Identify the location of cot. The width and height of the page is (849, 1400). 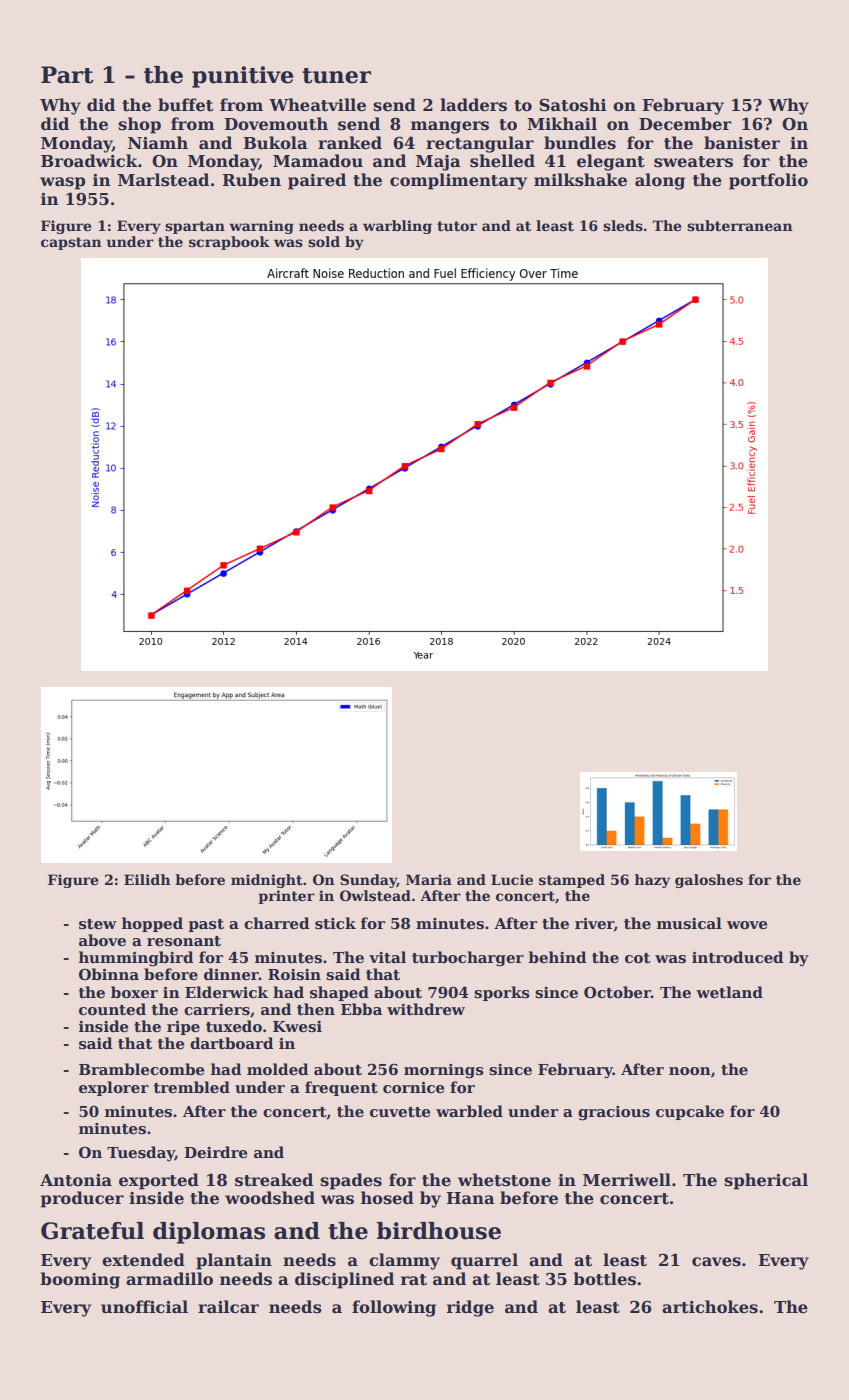
(637, 958).
